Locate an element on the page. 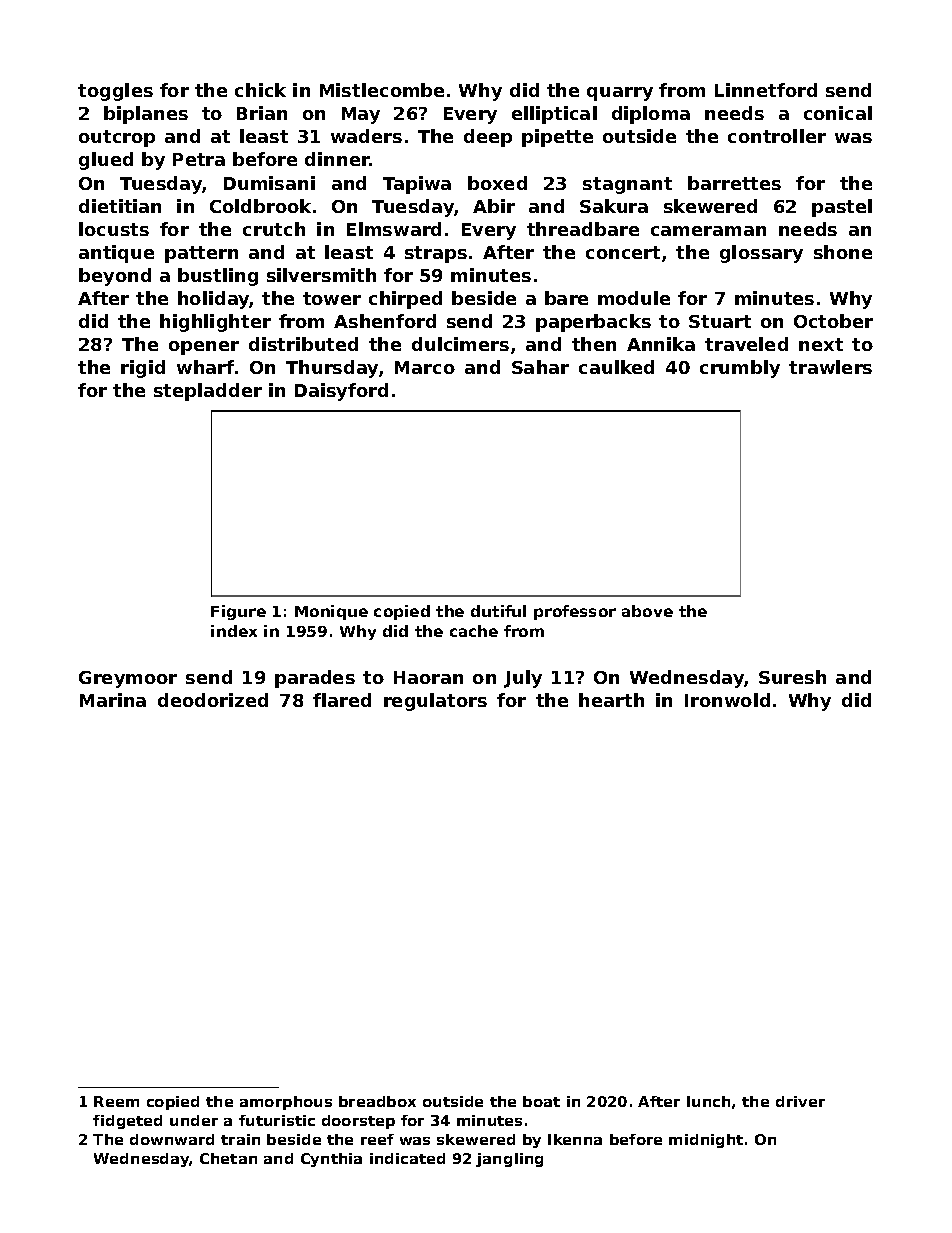  shone is located at coordinates (843, 252).
